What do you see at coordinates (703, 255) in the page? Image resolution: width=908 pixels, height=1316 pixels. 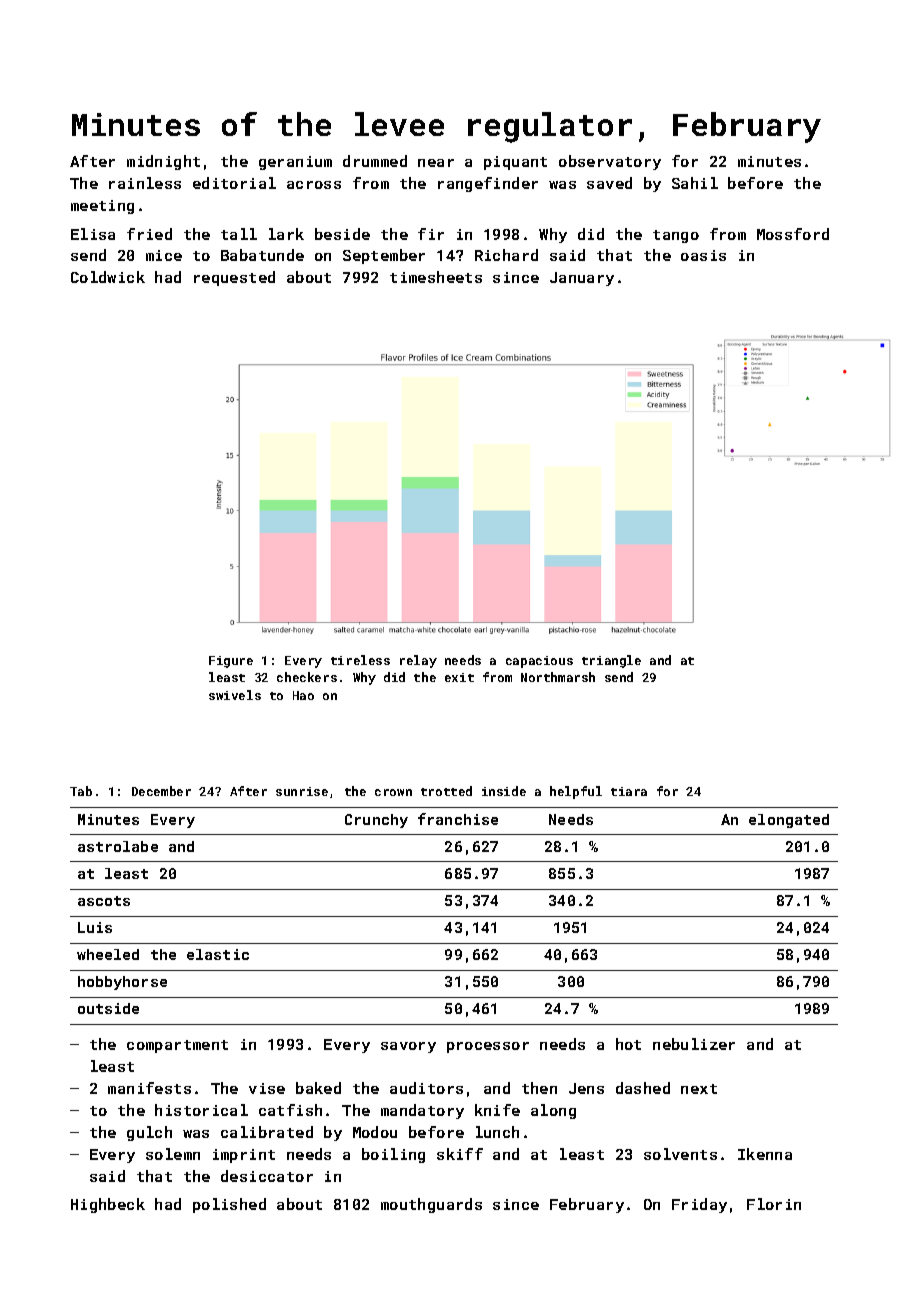 I see `oasis` at bounding box center [703, 255].
